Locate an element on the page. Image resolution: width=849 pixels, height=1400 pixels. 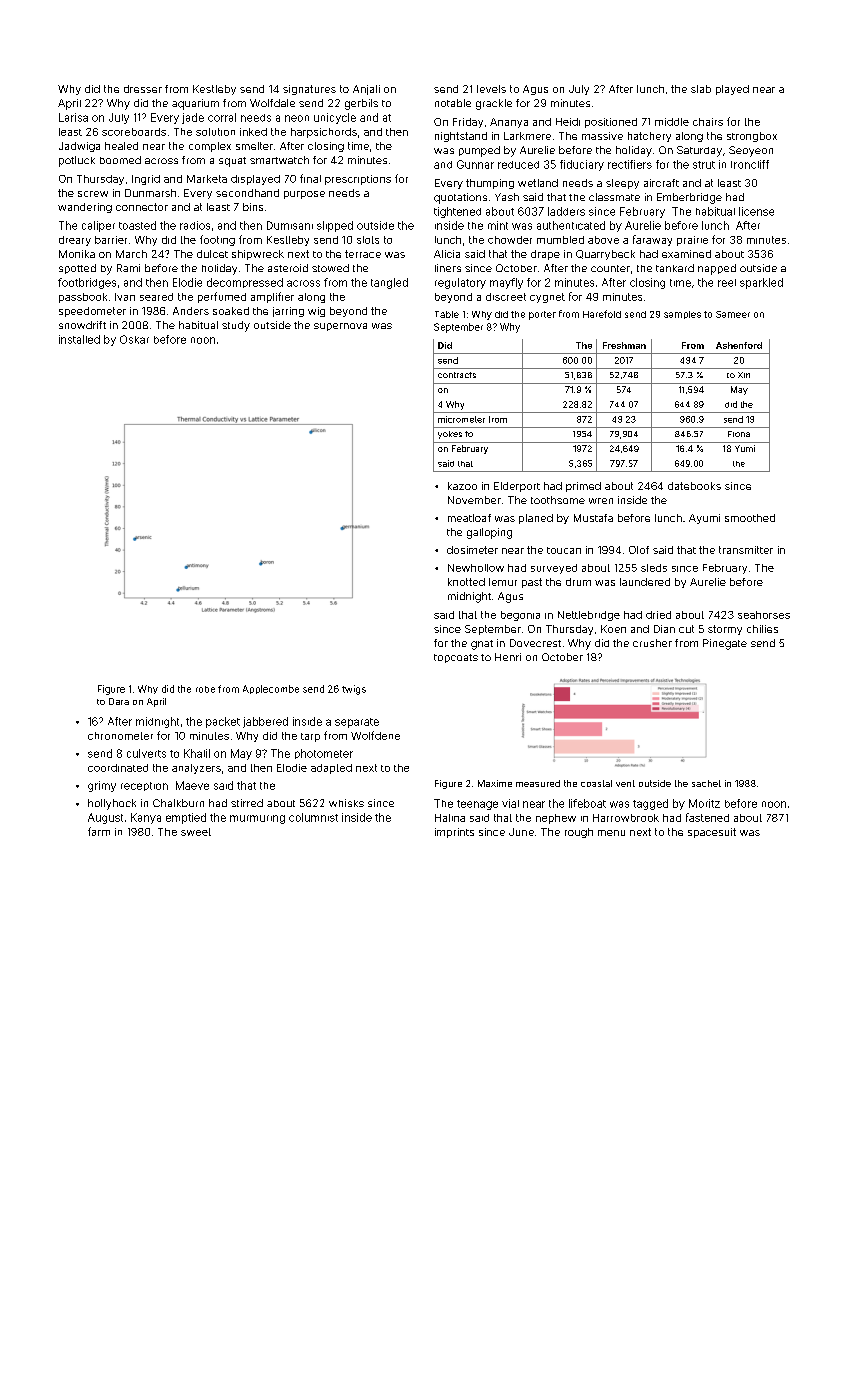
robe is located at coordinates (205, 689).
